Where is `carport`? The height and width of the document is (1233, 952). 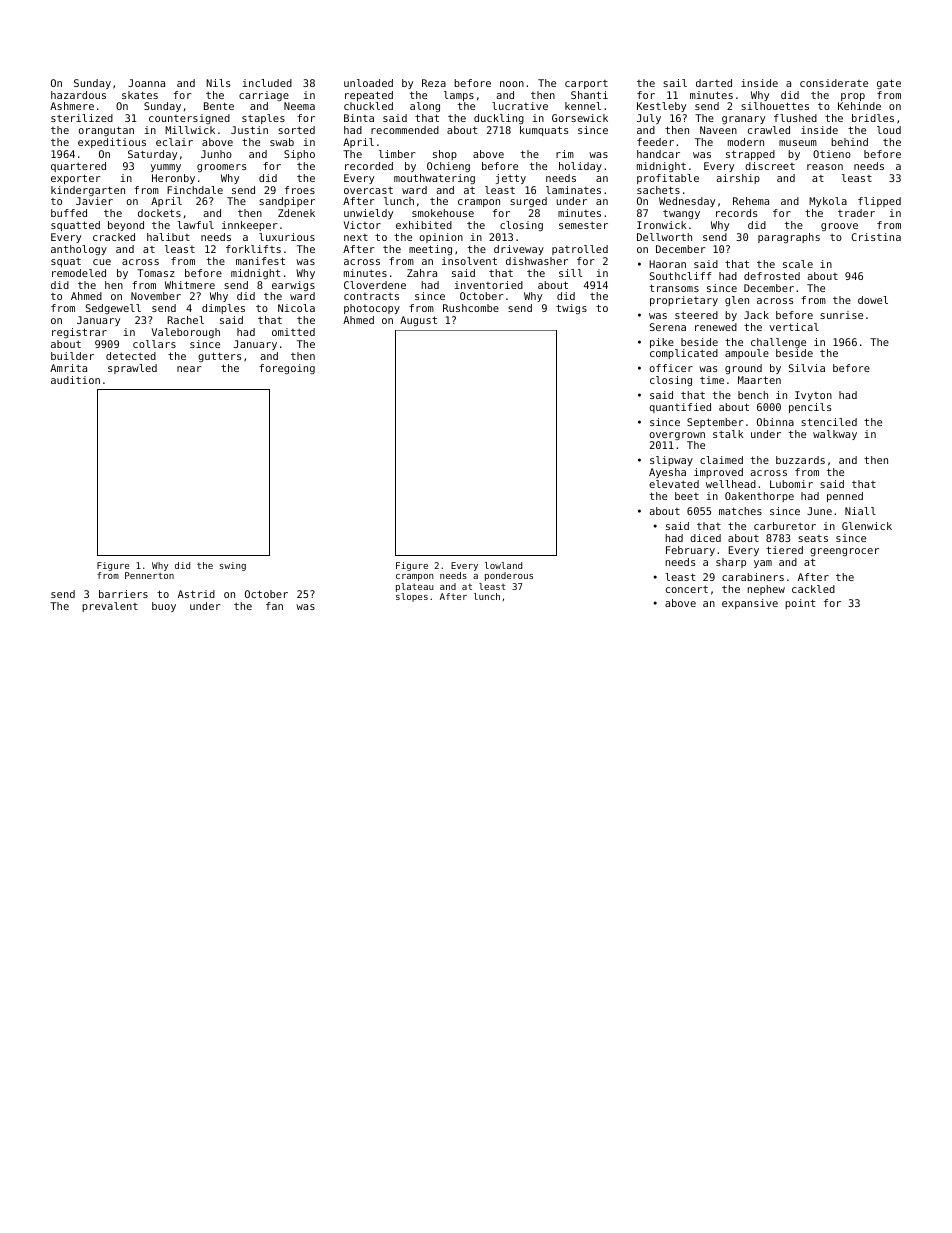
carport is located at coordinates (586, 84).
